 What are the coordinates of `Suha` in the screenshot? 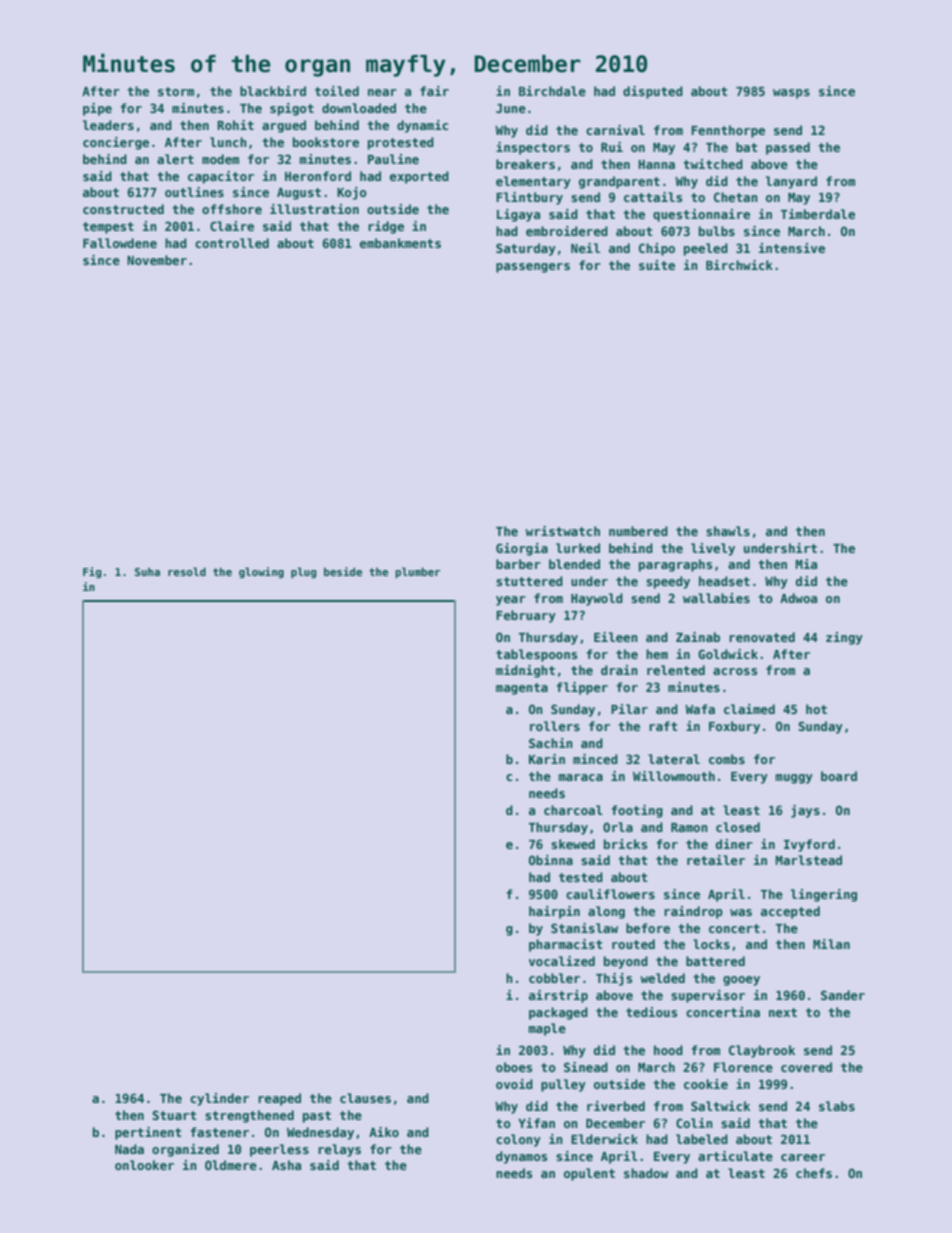 It's located at (147, 571).
